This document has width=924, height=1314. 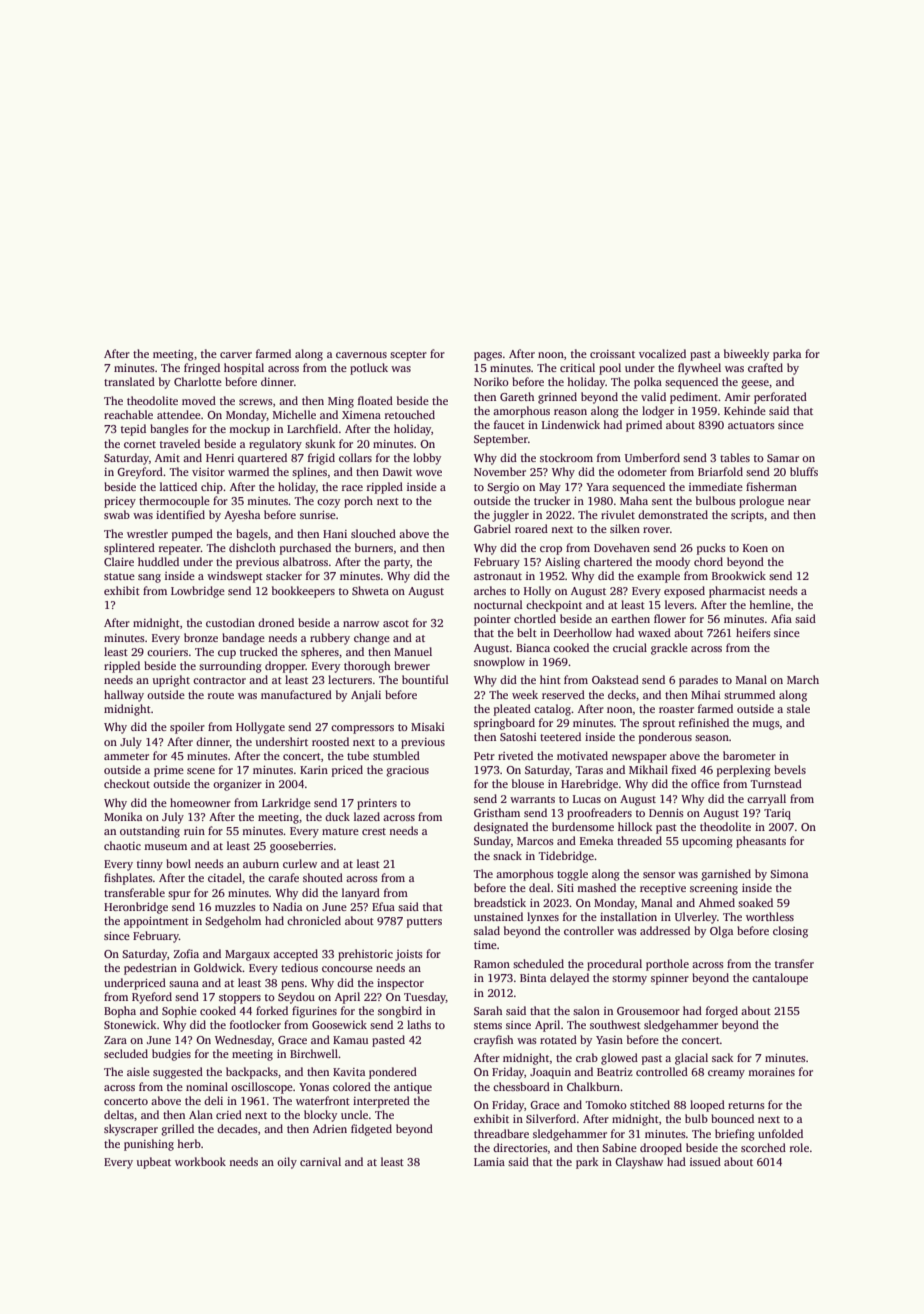 What do you see at coordinates (789, 874) in the document?
I see `Simona` at bounding box center [789, 874].
